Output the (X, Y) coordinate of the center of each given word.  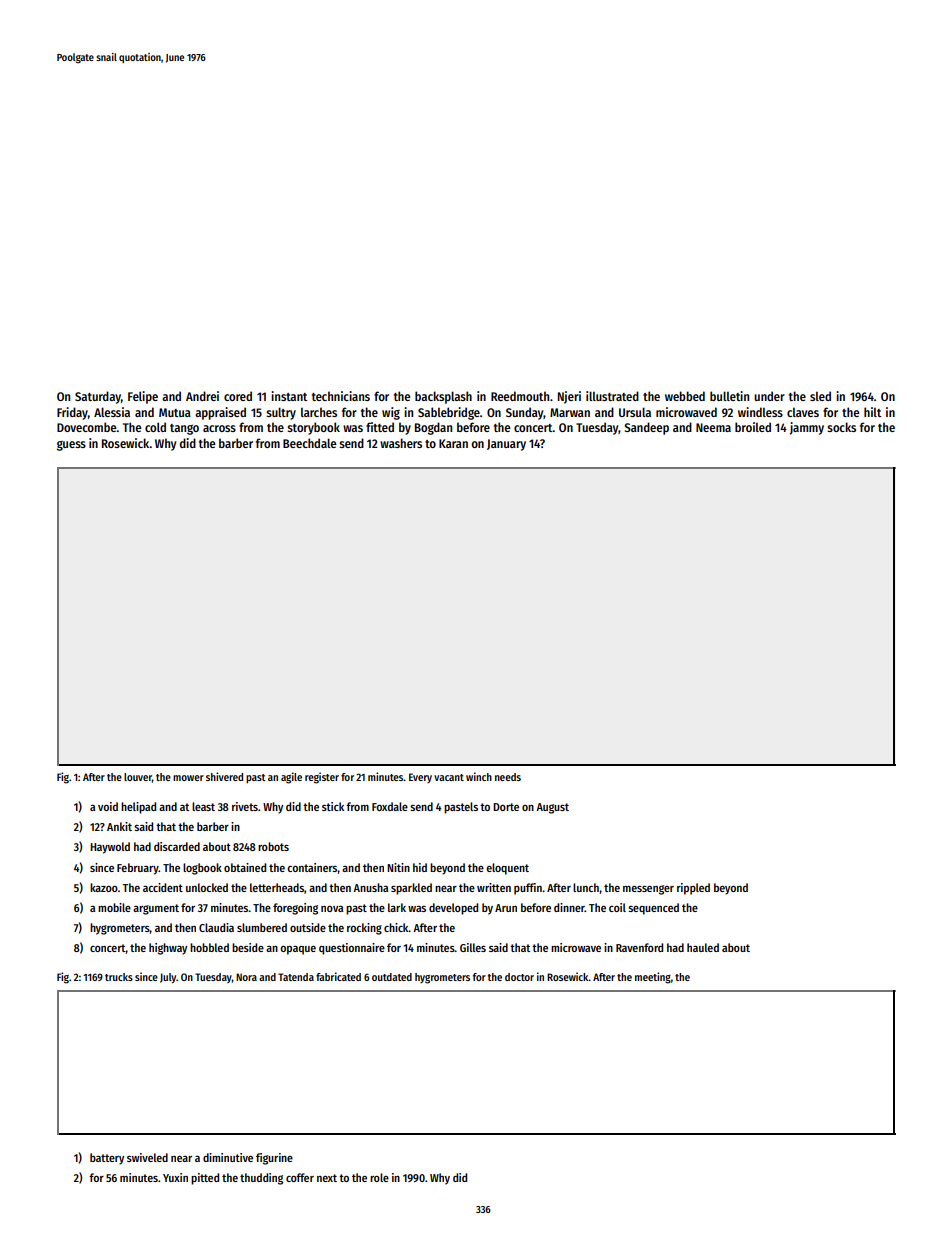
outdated (392, 977)
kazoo (104, 887)
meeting (653, 978)
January (506, 445)
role (379, 1177)
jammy (807, 428)
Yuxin (175, 1177)
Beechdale (309, 443)
